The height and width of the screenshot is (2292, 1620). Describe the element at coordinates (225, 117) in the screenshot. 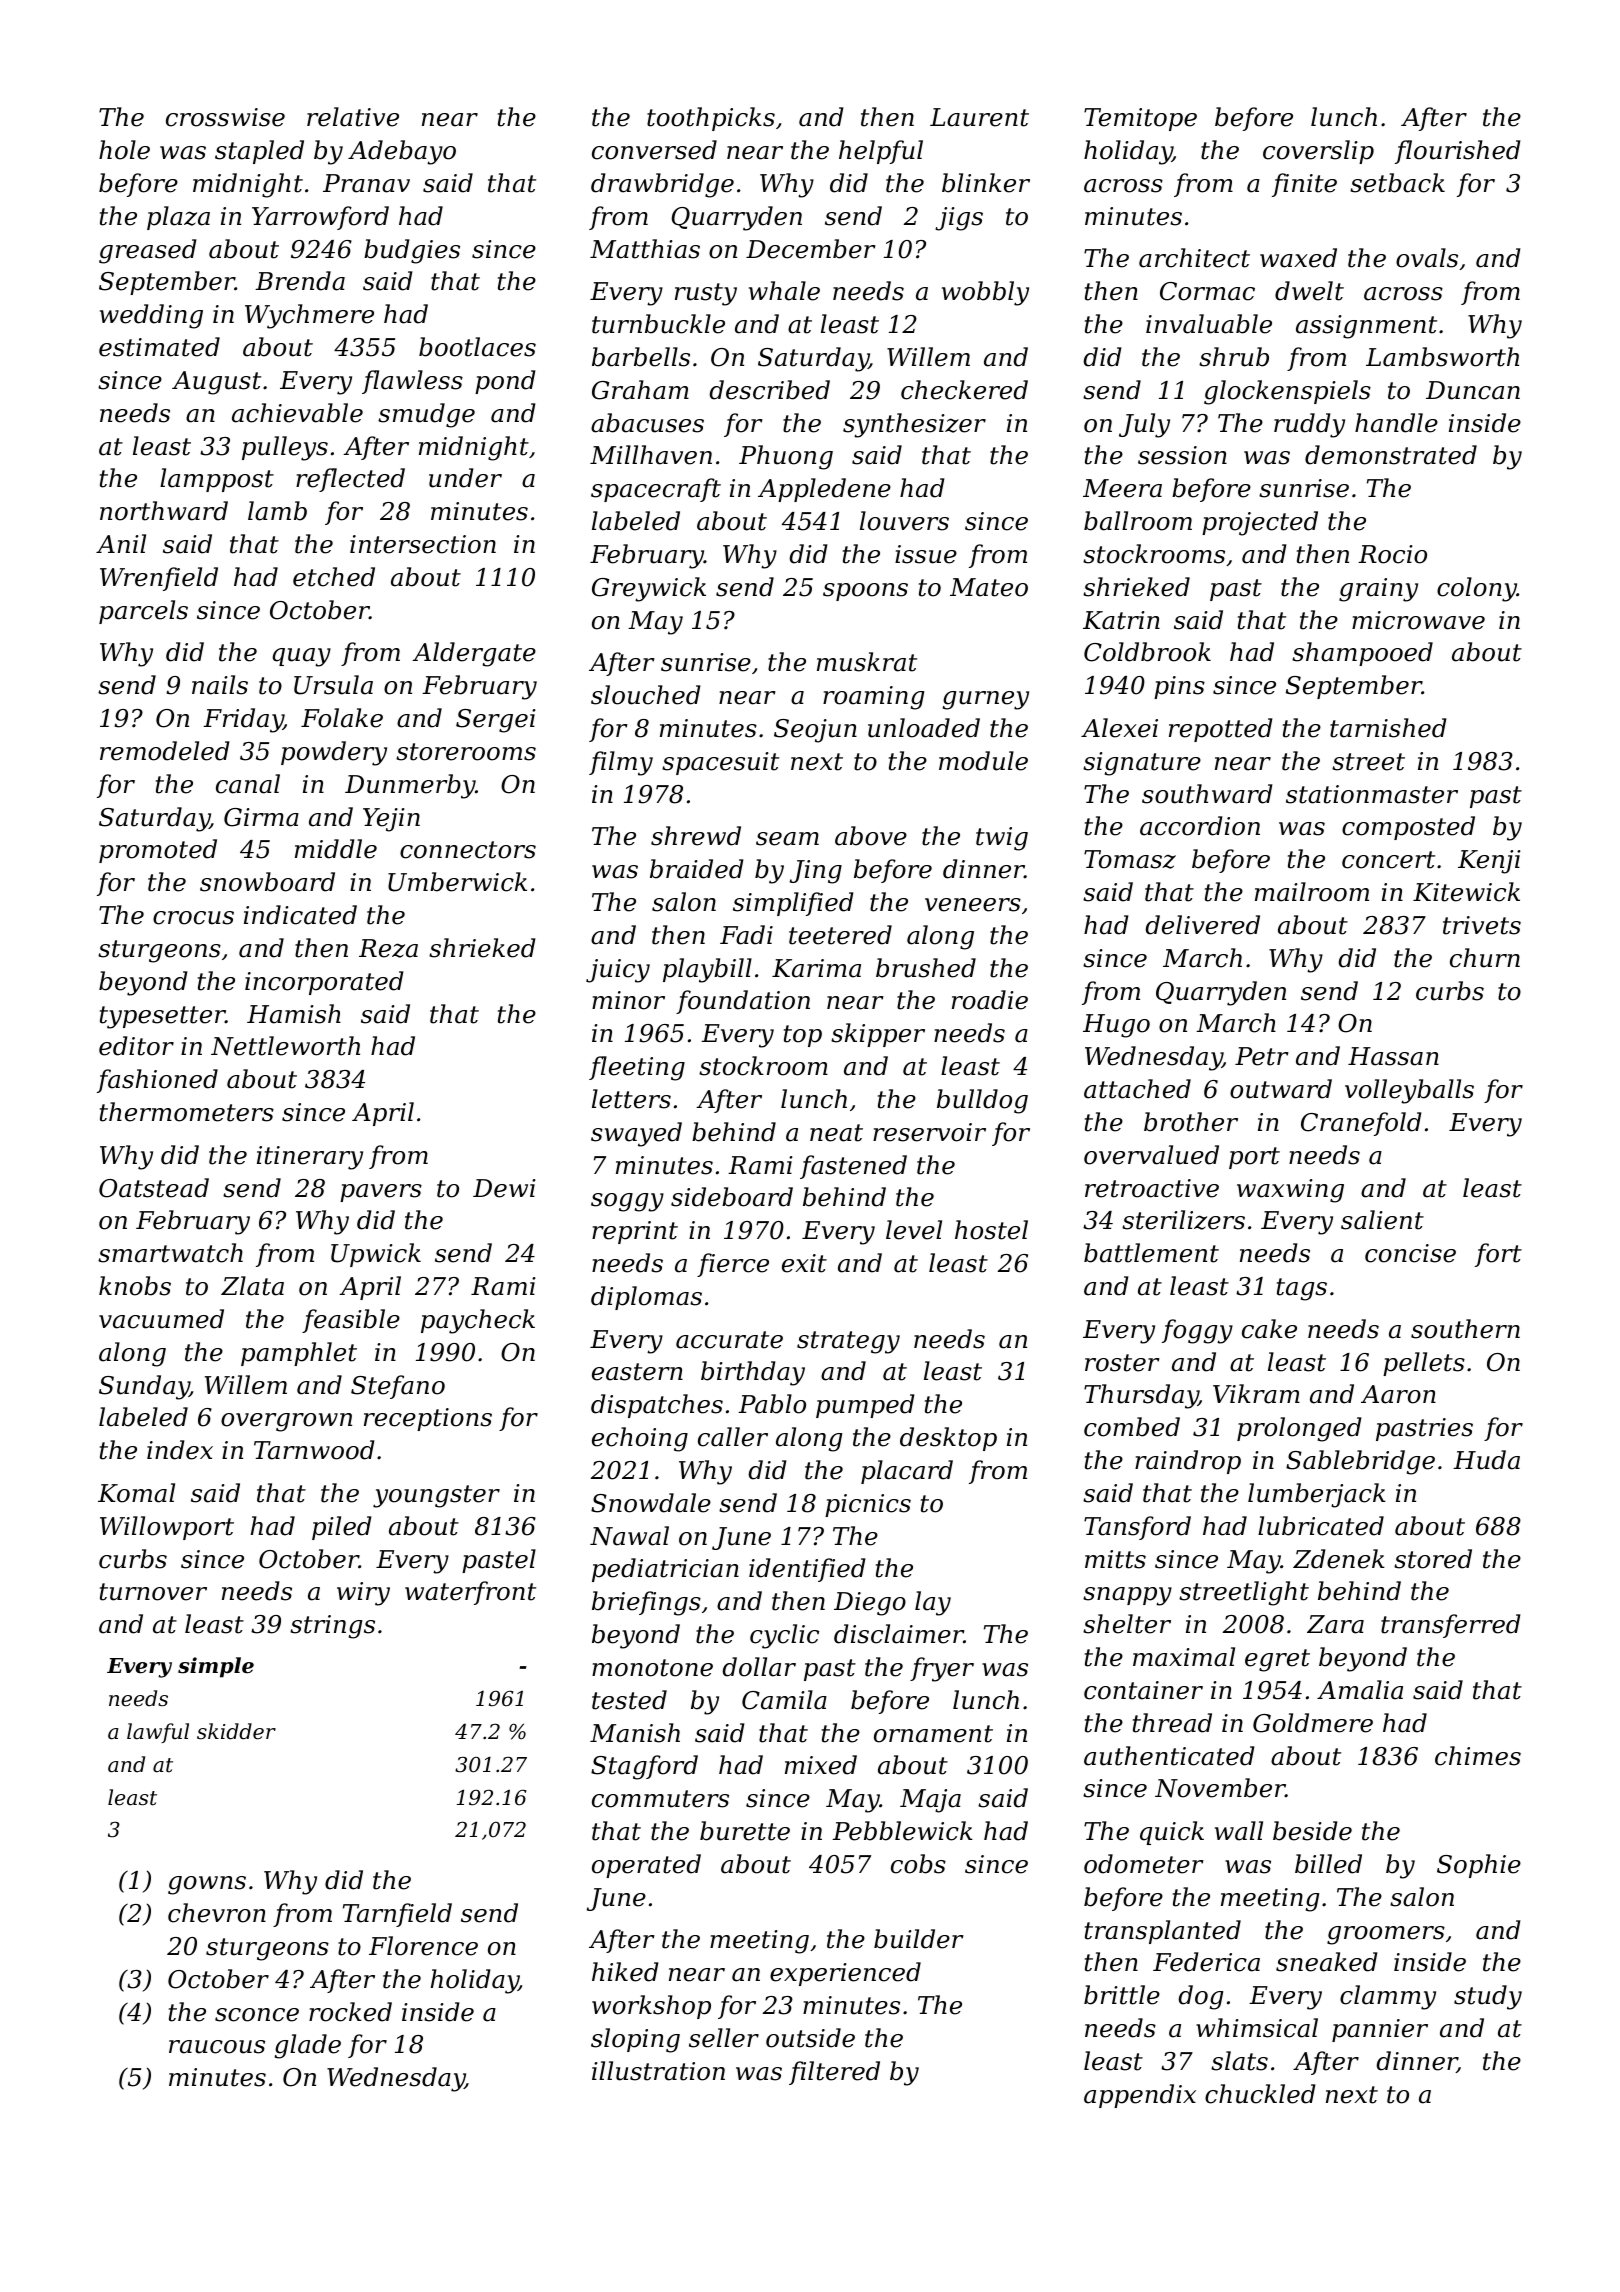

I see `crosswise` at that location.
